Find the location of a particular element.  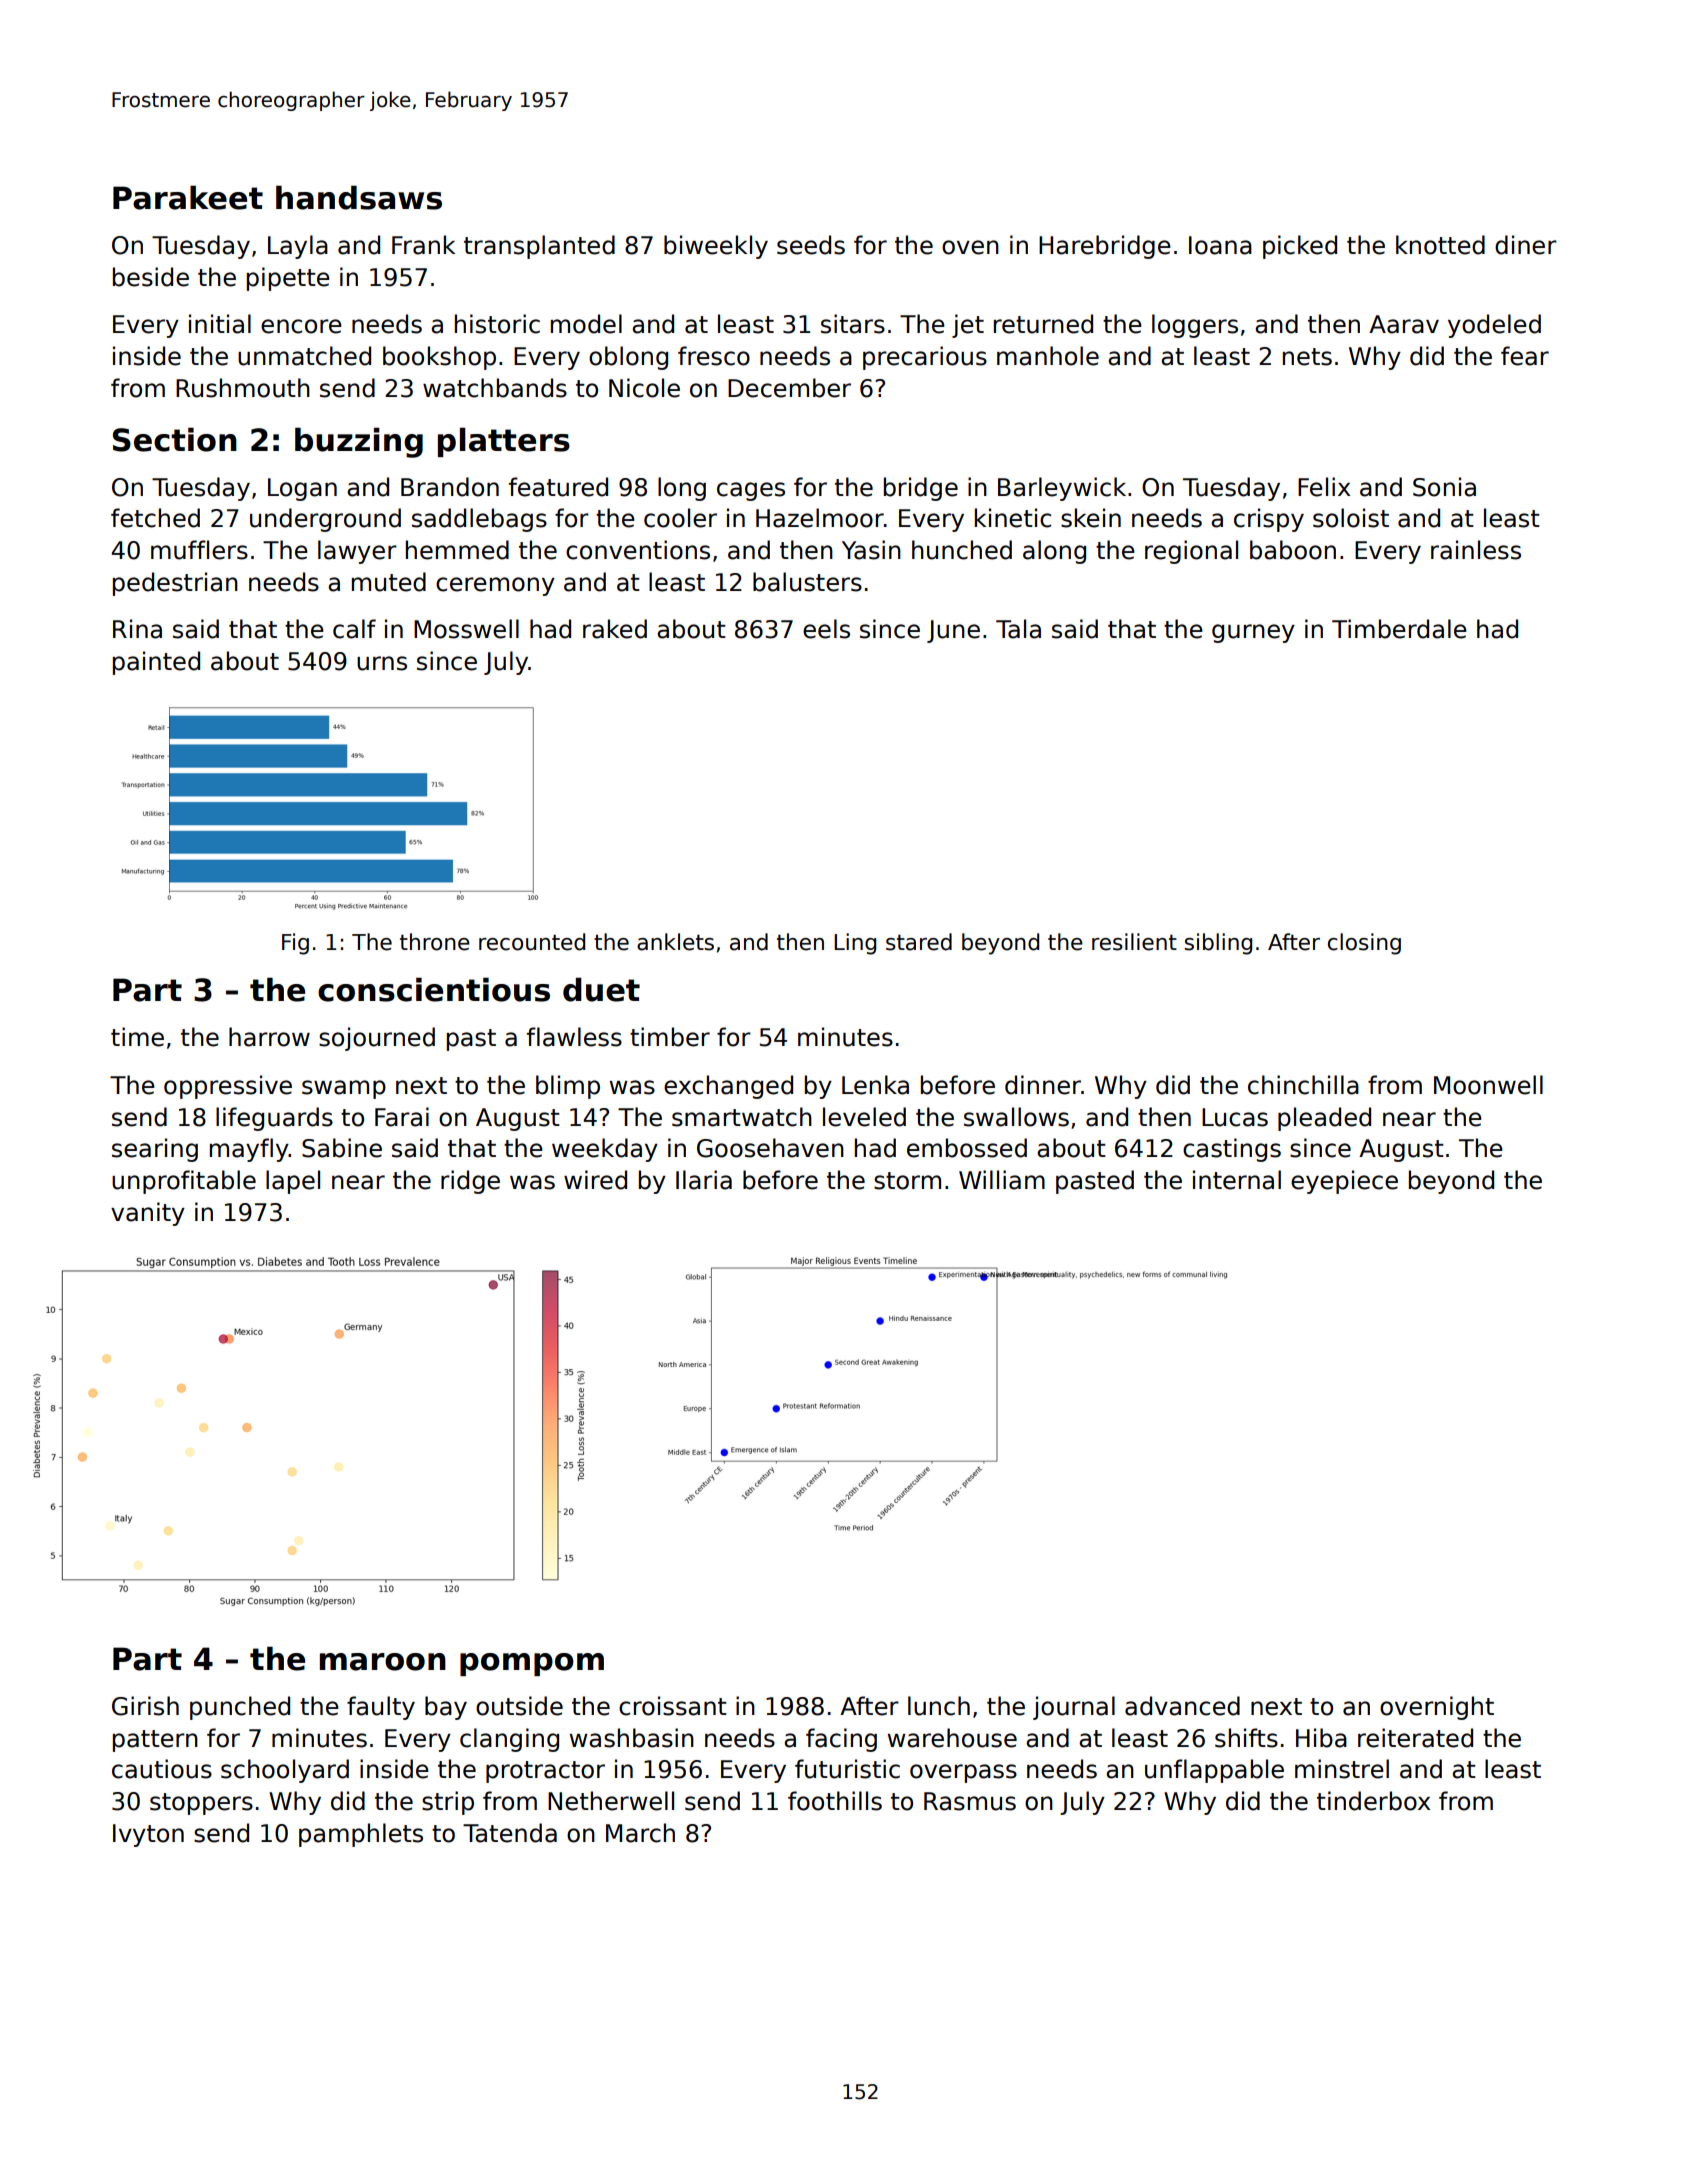

seeds is located at coordinates (811, 245).
